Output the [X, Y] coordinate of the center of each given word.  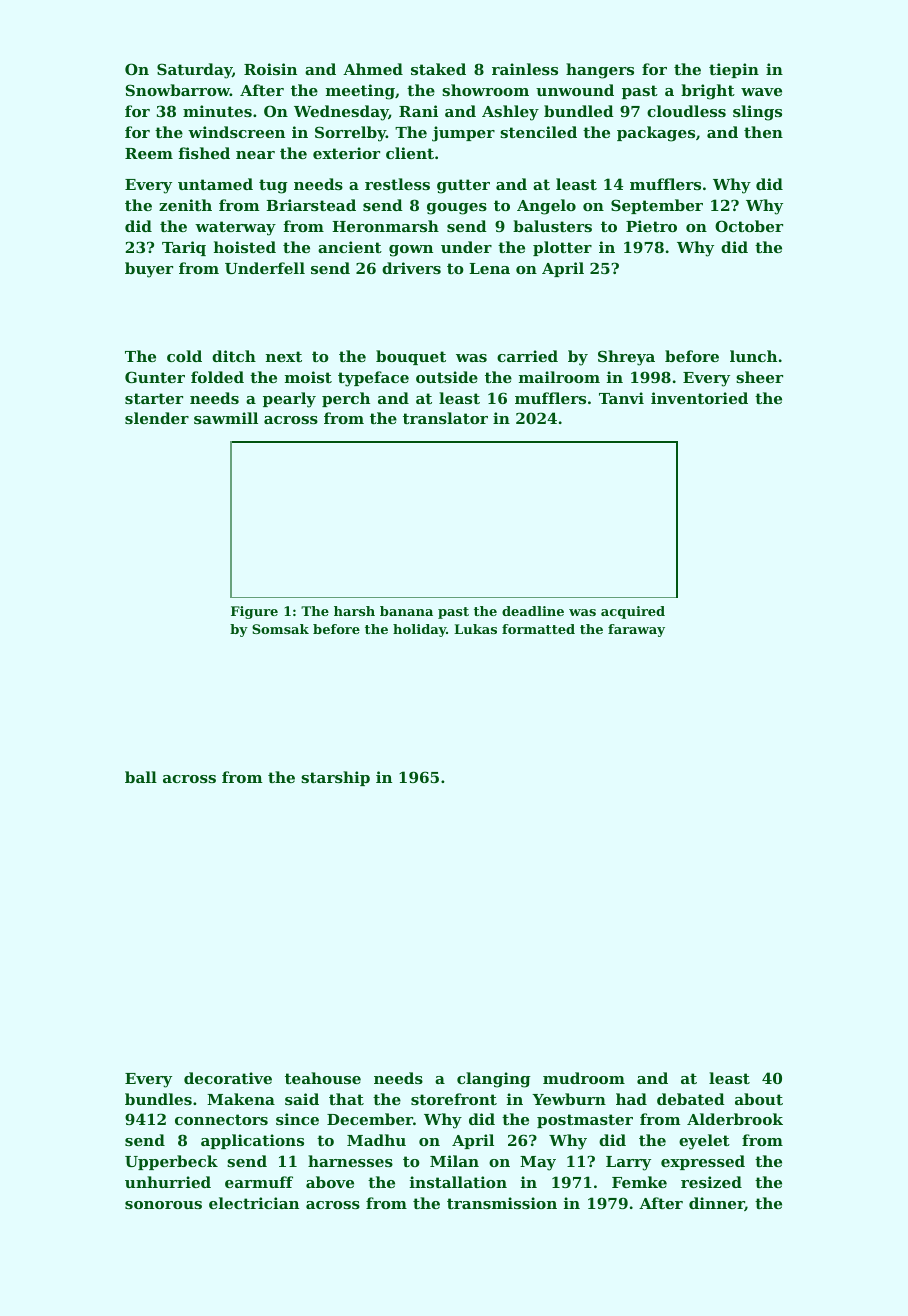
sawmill [226, 418]
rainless [525, 69]
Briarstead [311, 205]
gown [411, 251]
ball [141, 777]
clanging [494, 1080]
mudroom [584, 1078]
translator [445, 418]
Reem [149, 153]
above [330, 1182]
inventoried [699, 398]
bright [708, 92]
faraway [636, 630]
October [749, 226]
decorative [228, 1078]
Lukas [475, 629]
